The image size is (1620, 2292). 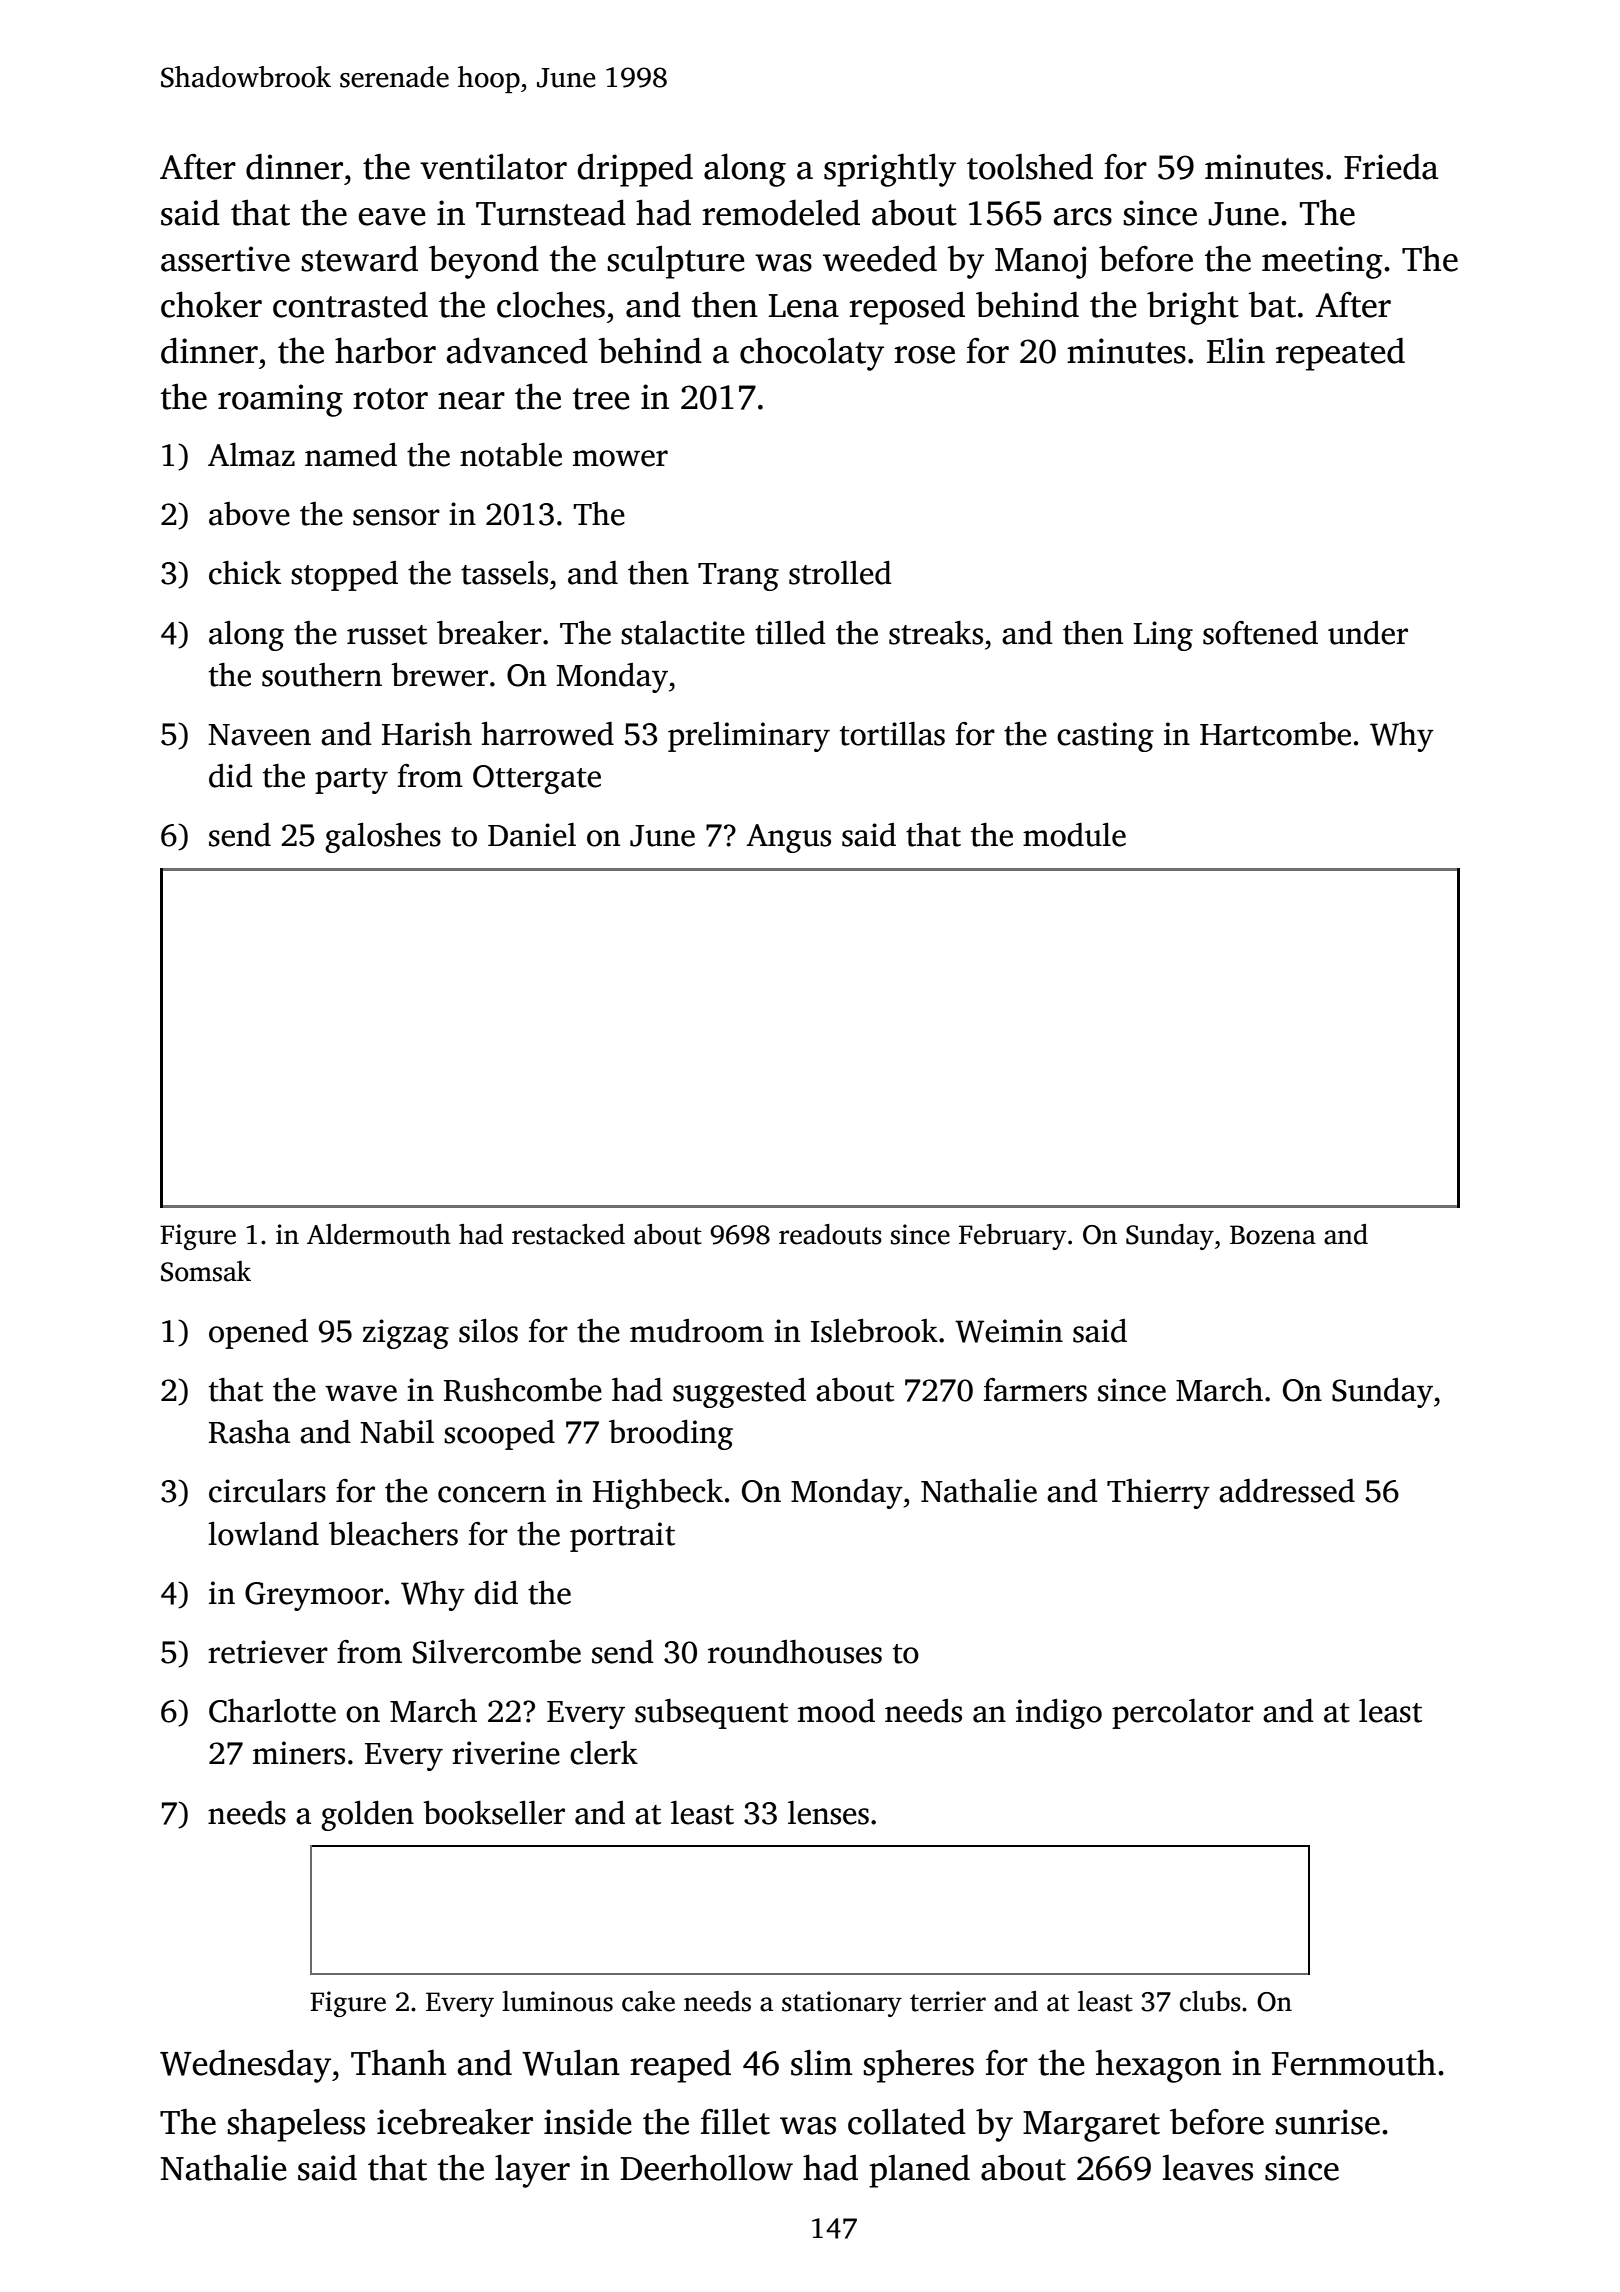 What do you see at coordinates (245, 573) in the document?
I see `chick` at bounding box center [245, 573].
